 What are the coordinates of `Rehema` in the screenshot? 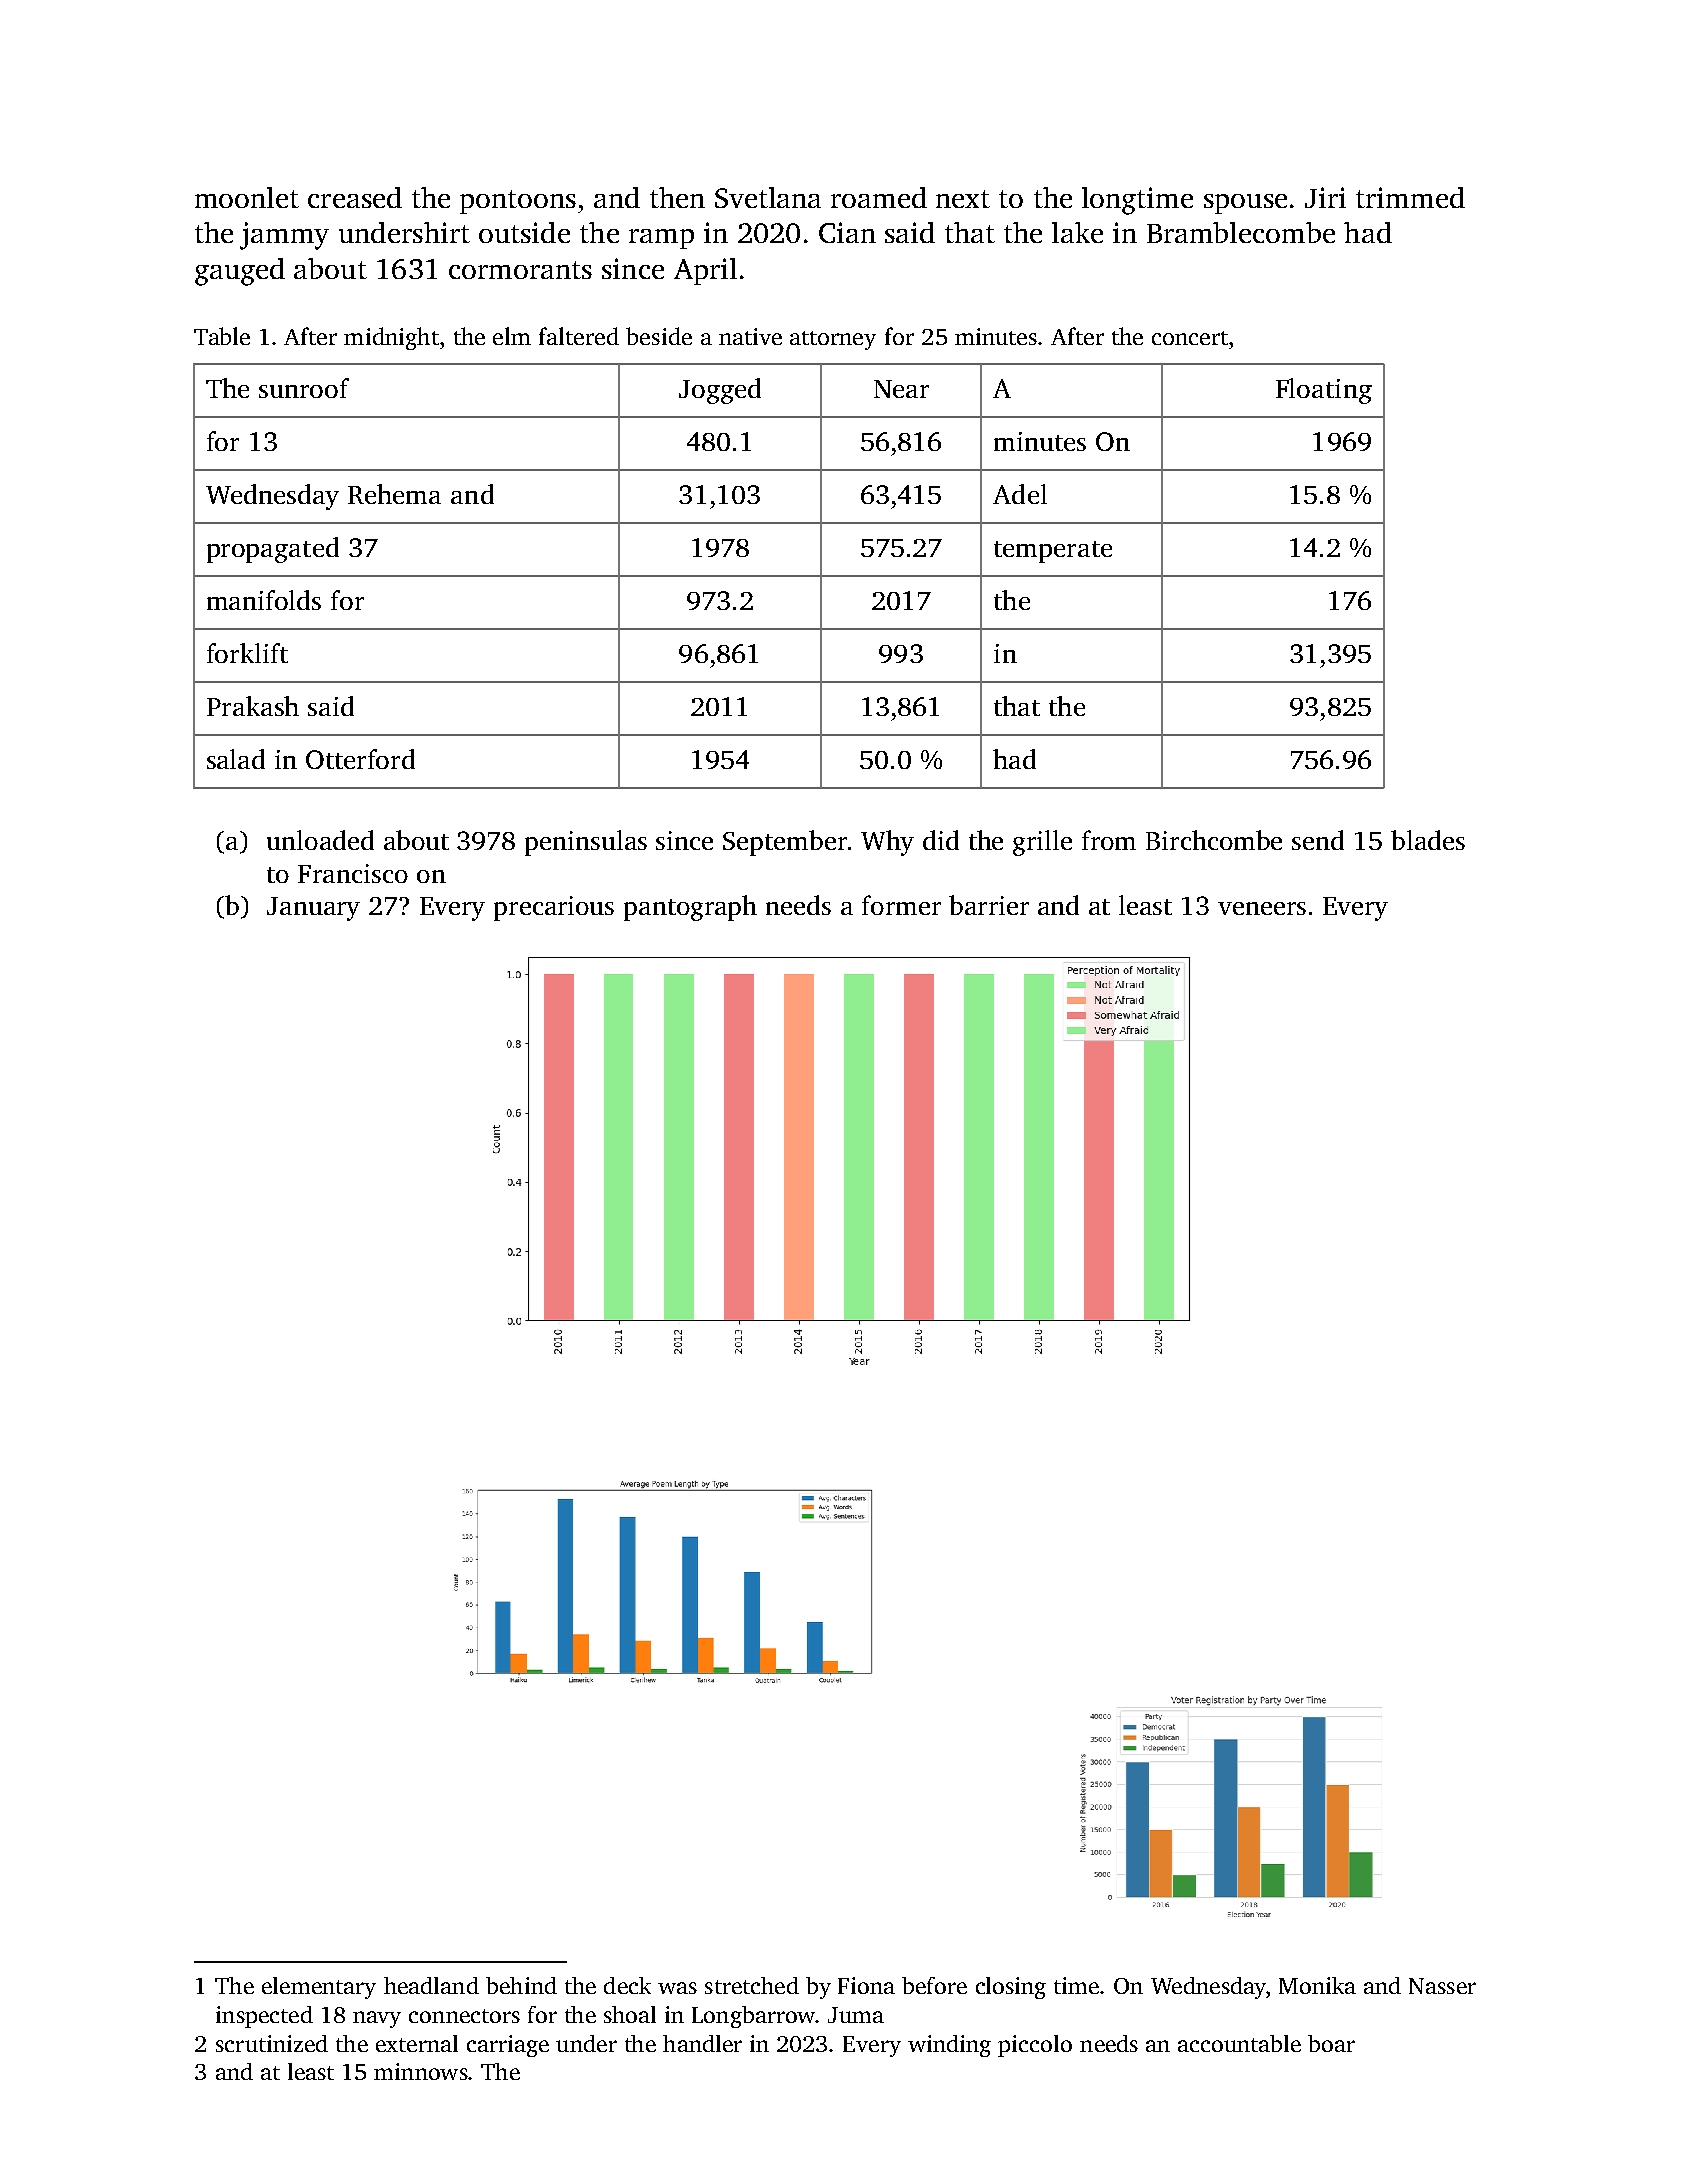 It's located at (394, 494).
